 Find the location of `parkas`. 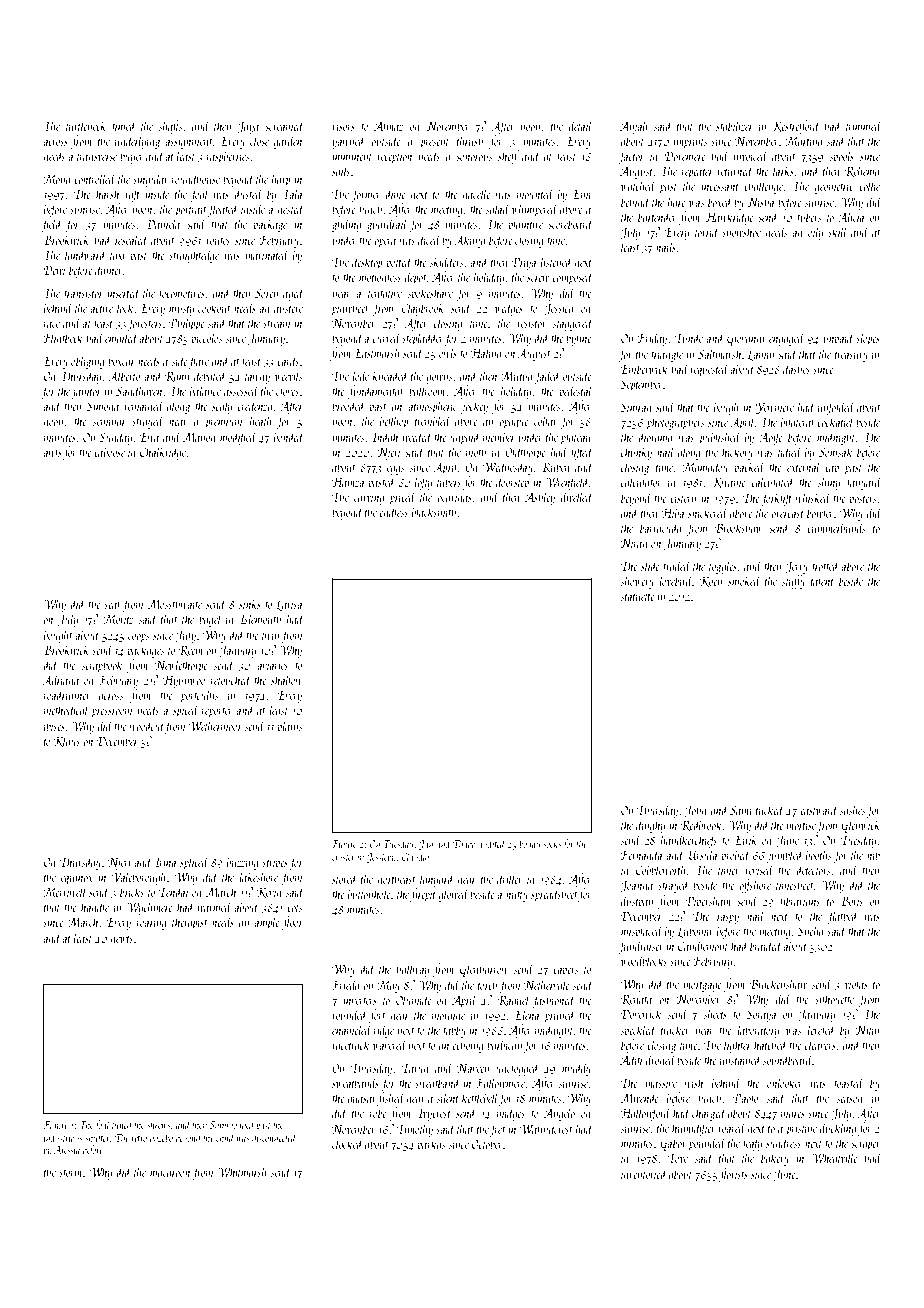

parkas is located at coordinates (431, 1145).
